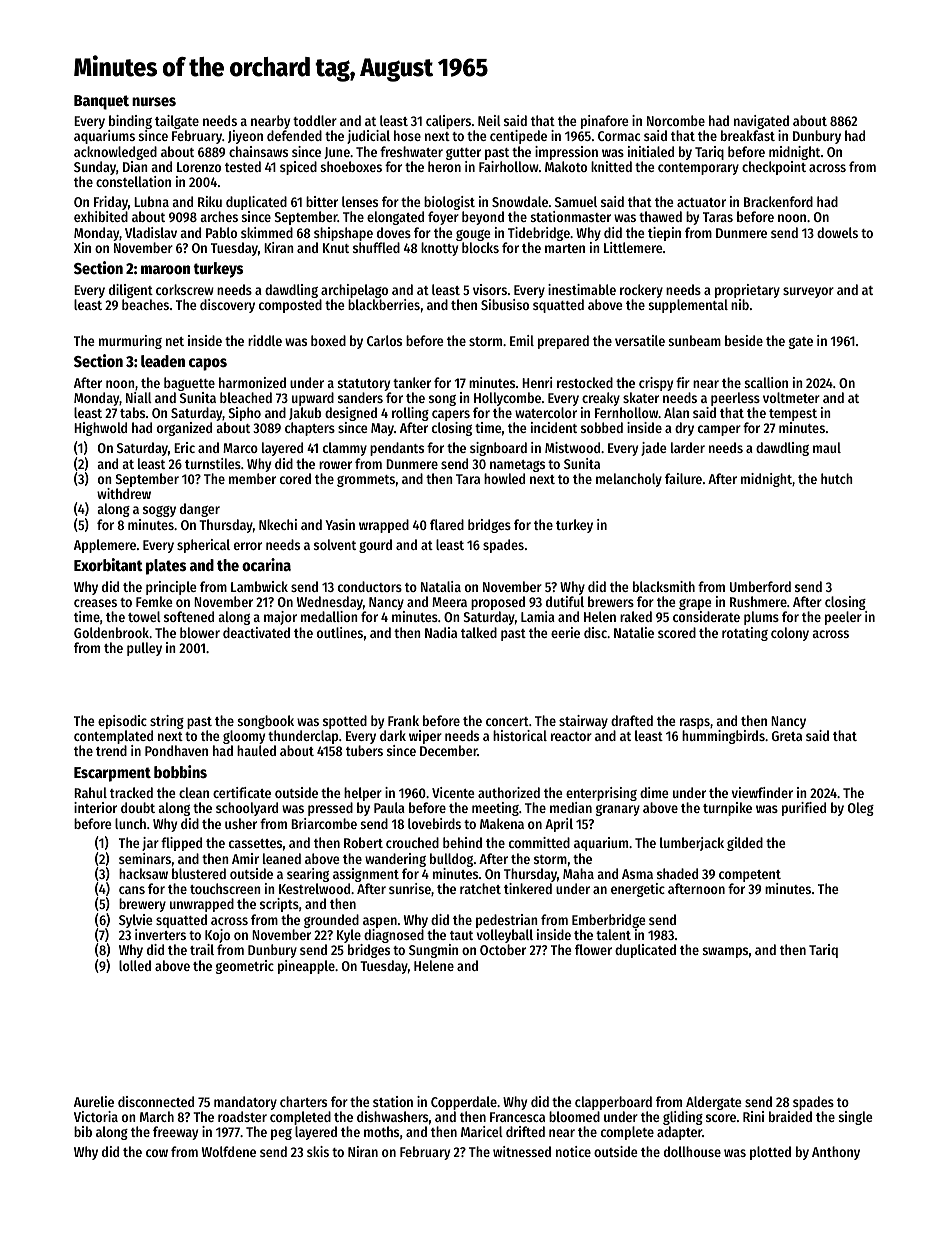 This document has width=952, height=1233. Describe the element at coordinates (745, 634) in the document. I see `rotating` at that location.
